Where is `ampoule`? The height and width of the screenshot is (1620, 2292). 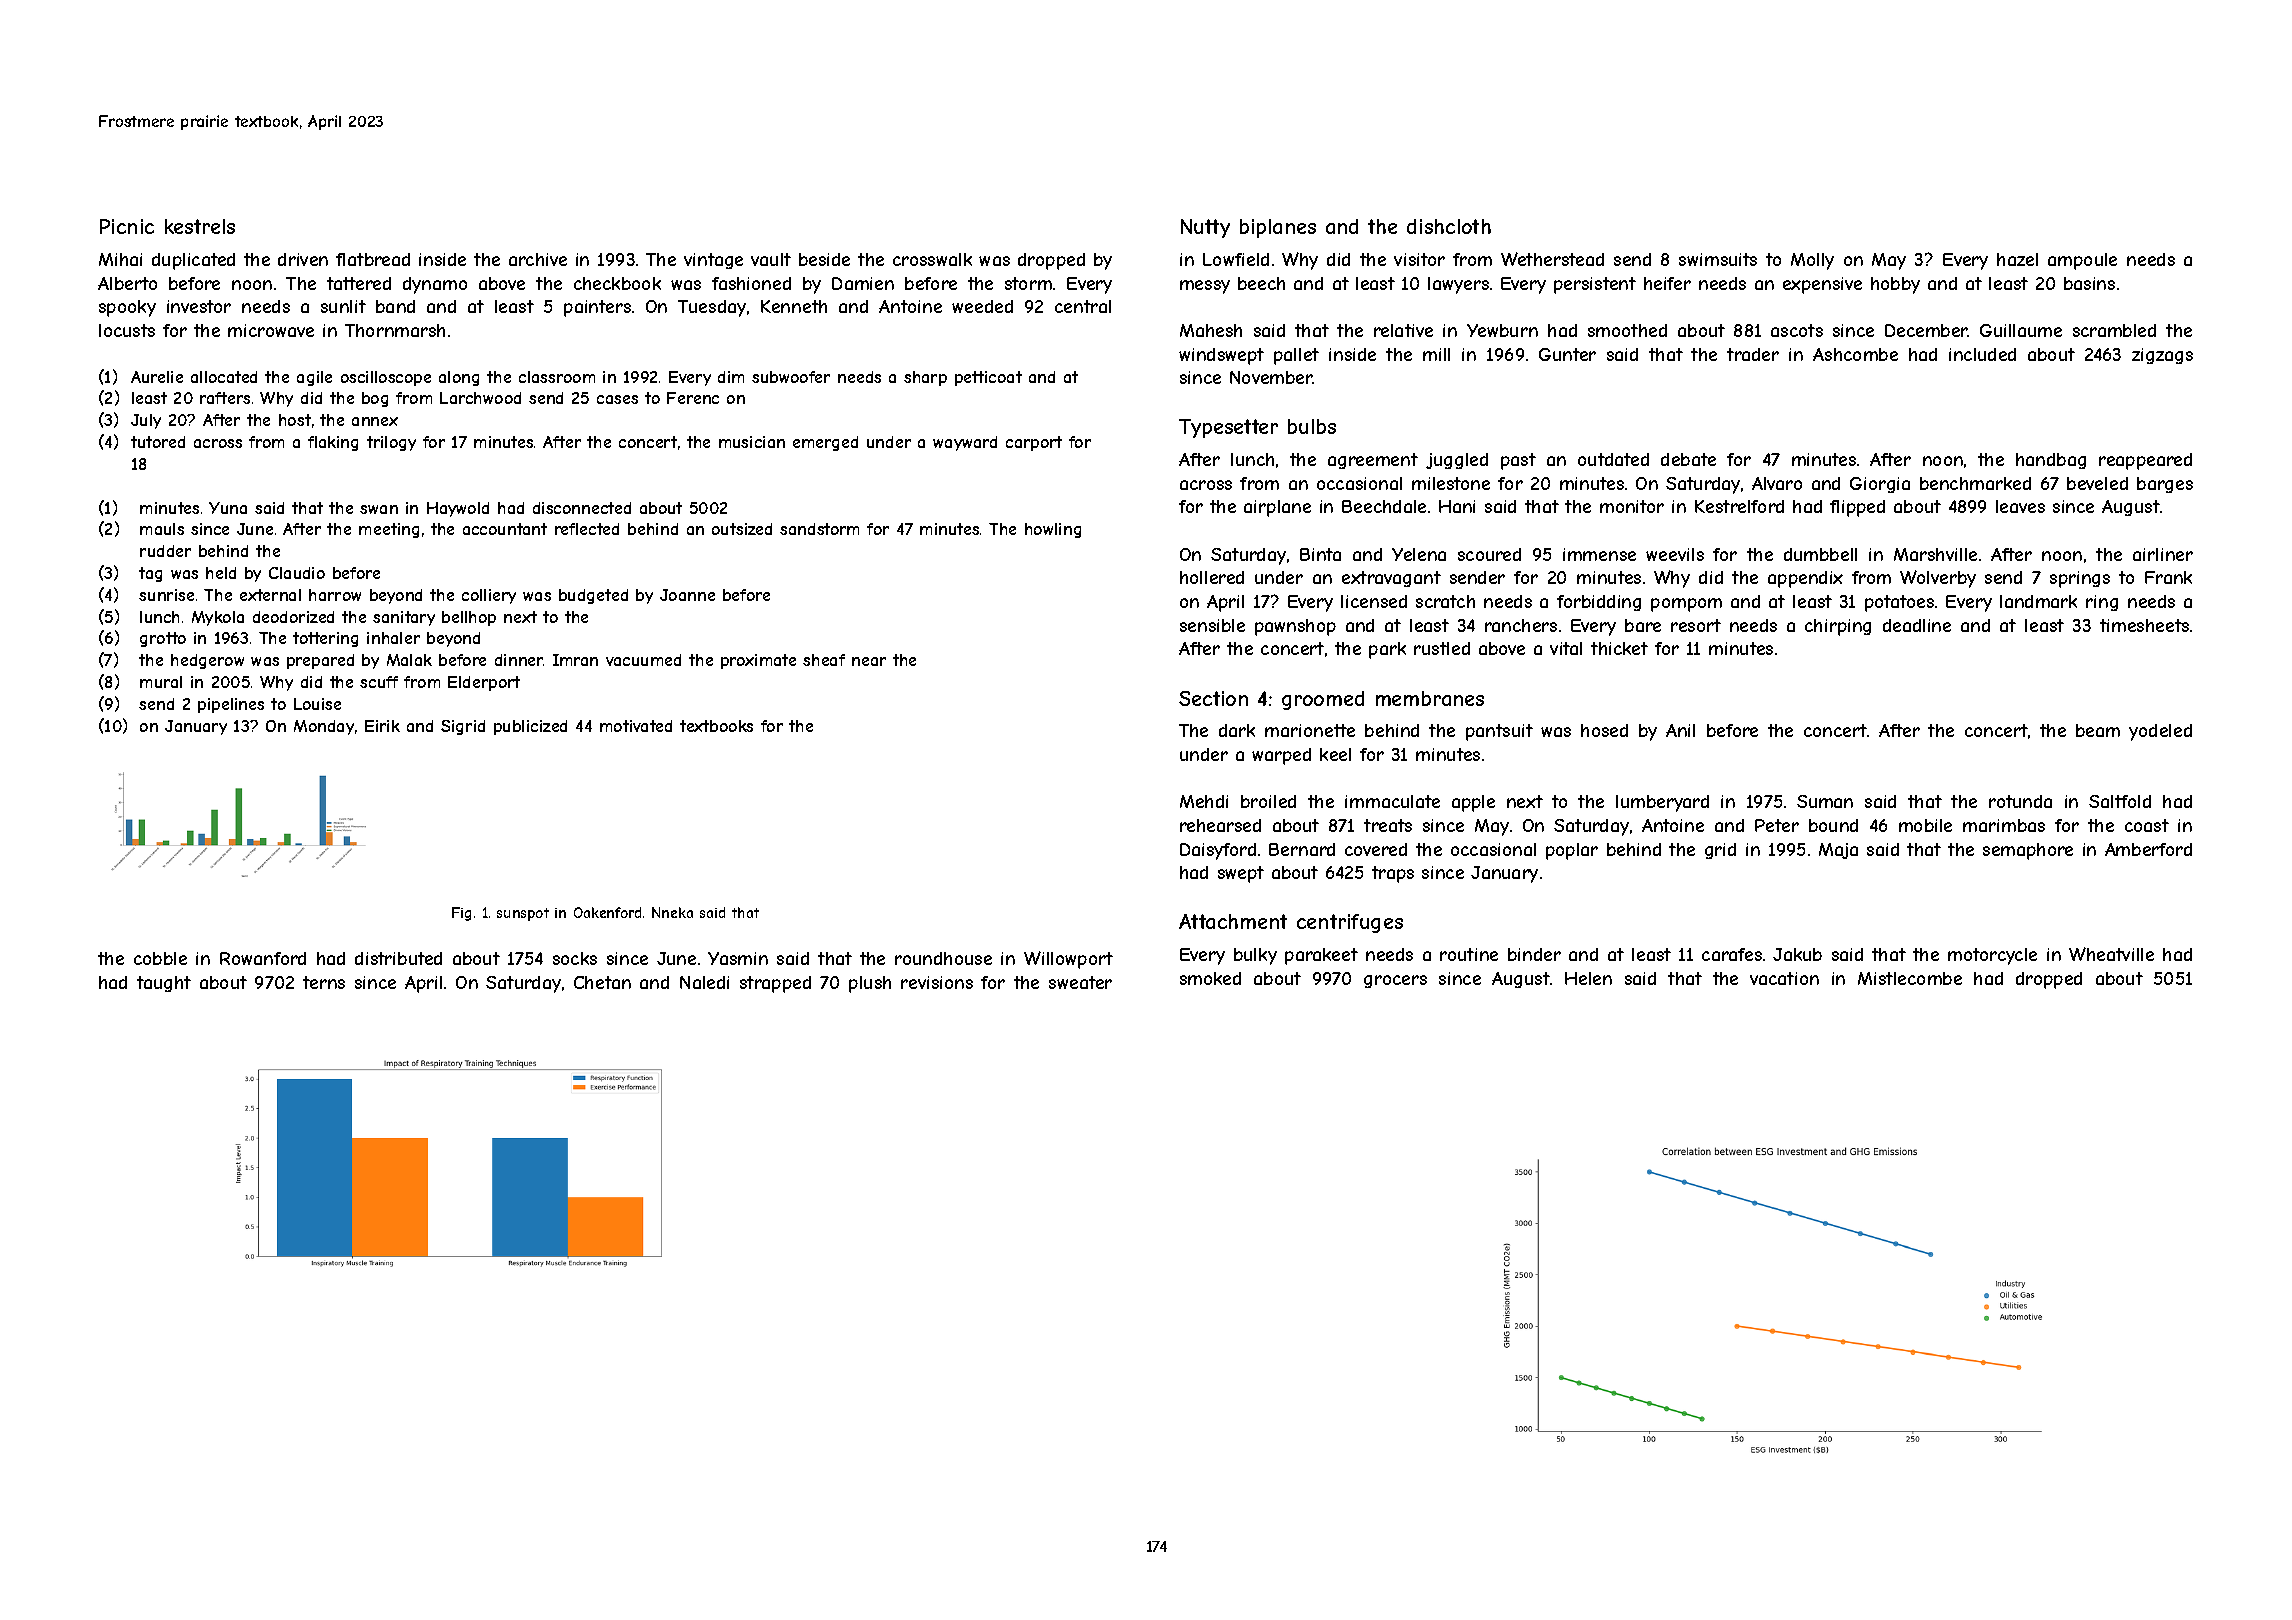
ampoule is located at coordinates (2082, 261).
